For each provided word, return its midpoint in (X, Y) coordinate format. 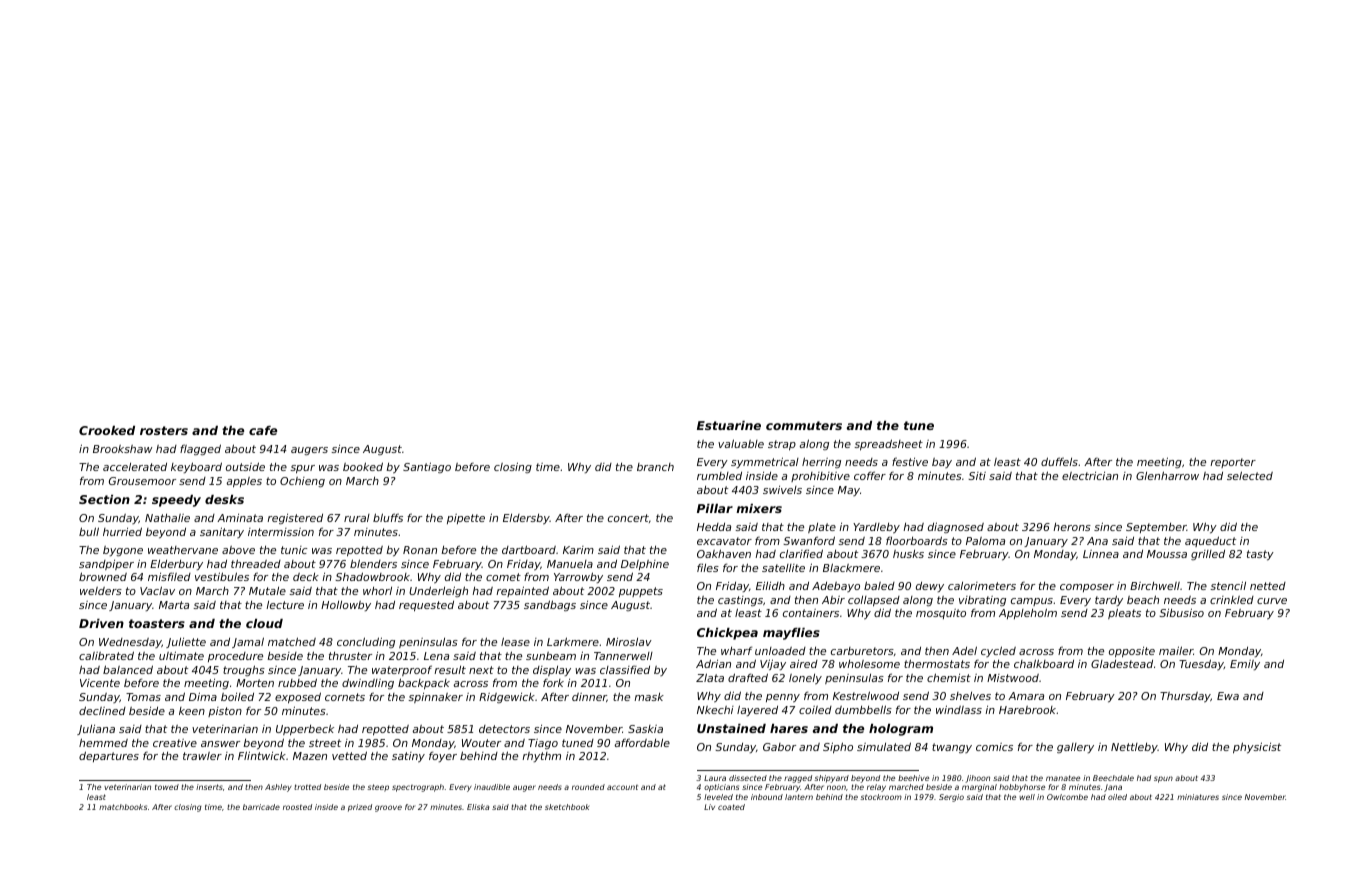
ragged (798, 779)
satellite (783, 568)
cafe (263, 430)
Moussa (1167, 554)
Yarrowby (578, 577)
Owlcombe (1067, 797)
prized (360, 808)
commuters (804, 425)
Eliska (478, 807)
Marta (174, 605)
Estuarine (729, 425)
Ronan (420, 550)
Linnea (1101, 554)
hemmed (103, 742)
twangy (952, 748)
